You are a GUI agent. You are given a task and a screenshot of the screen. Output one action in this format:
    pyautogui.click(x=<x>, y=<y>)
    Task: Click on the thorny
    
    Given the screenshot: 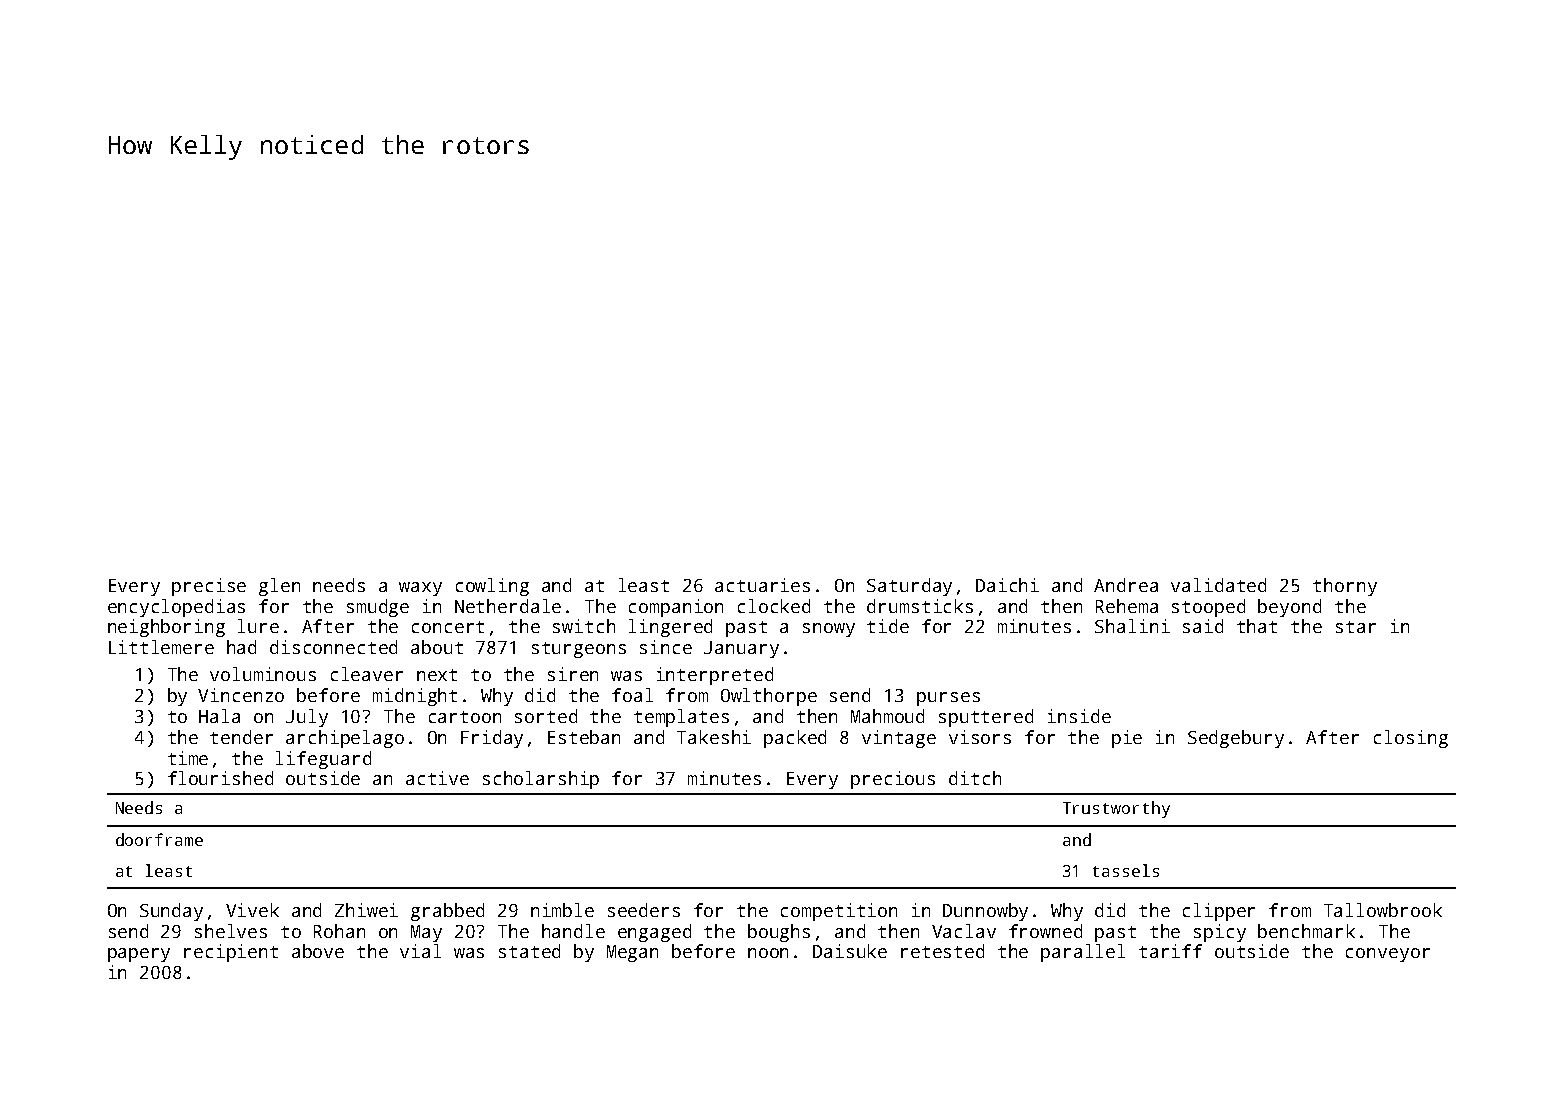 What is the action you would take?
    pyautogui.click(x=1345, y=587)
